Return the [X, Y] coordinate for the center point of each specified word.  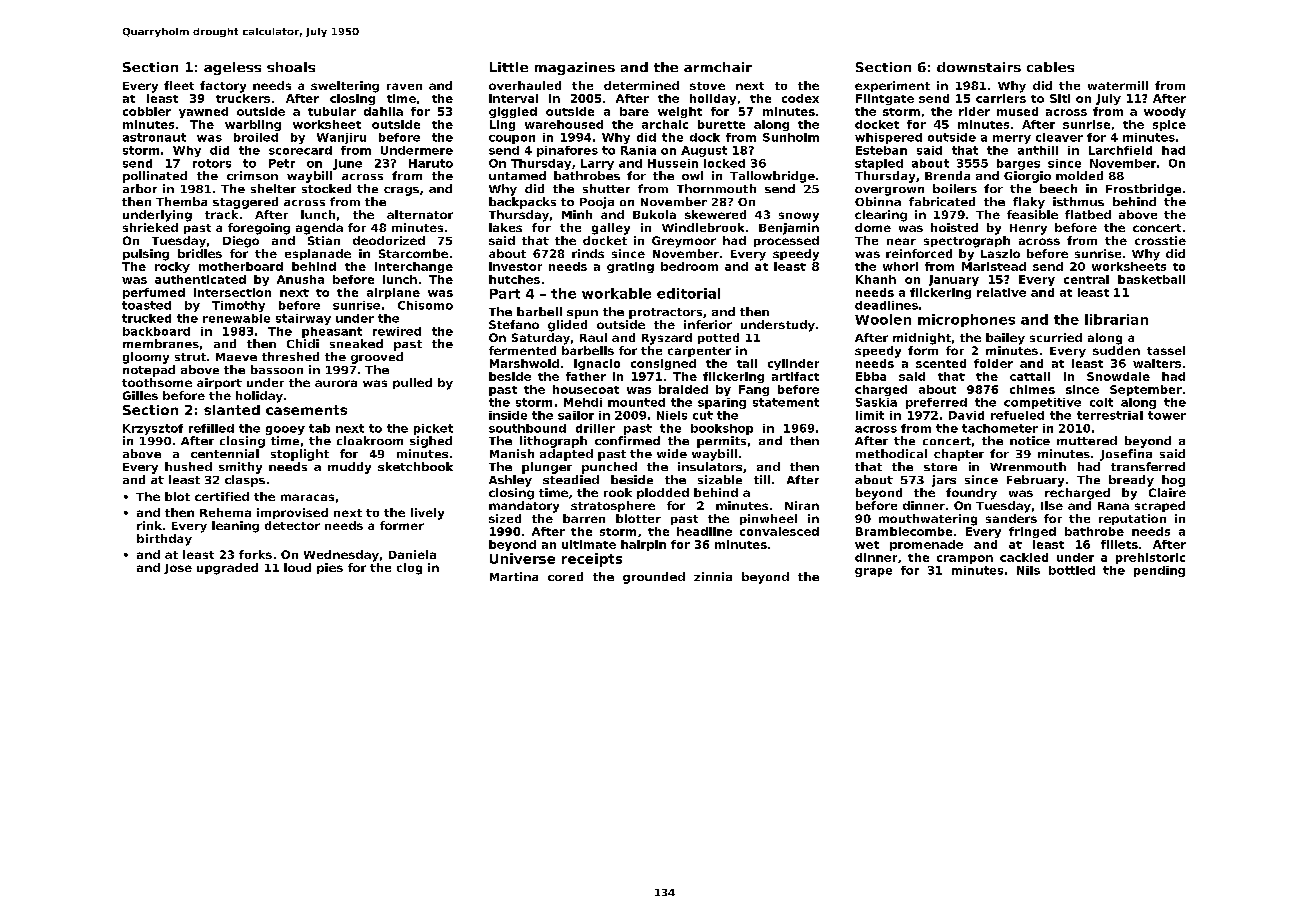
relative [1001, 292]
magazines [575, 68]
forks [255, 554]
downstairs [979, 67]
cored [565, 576]
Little [509, 67]
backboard [156, 331]
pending [1159, 571]
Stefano [514, 324]
